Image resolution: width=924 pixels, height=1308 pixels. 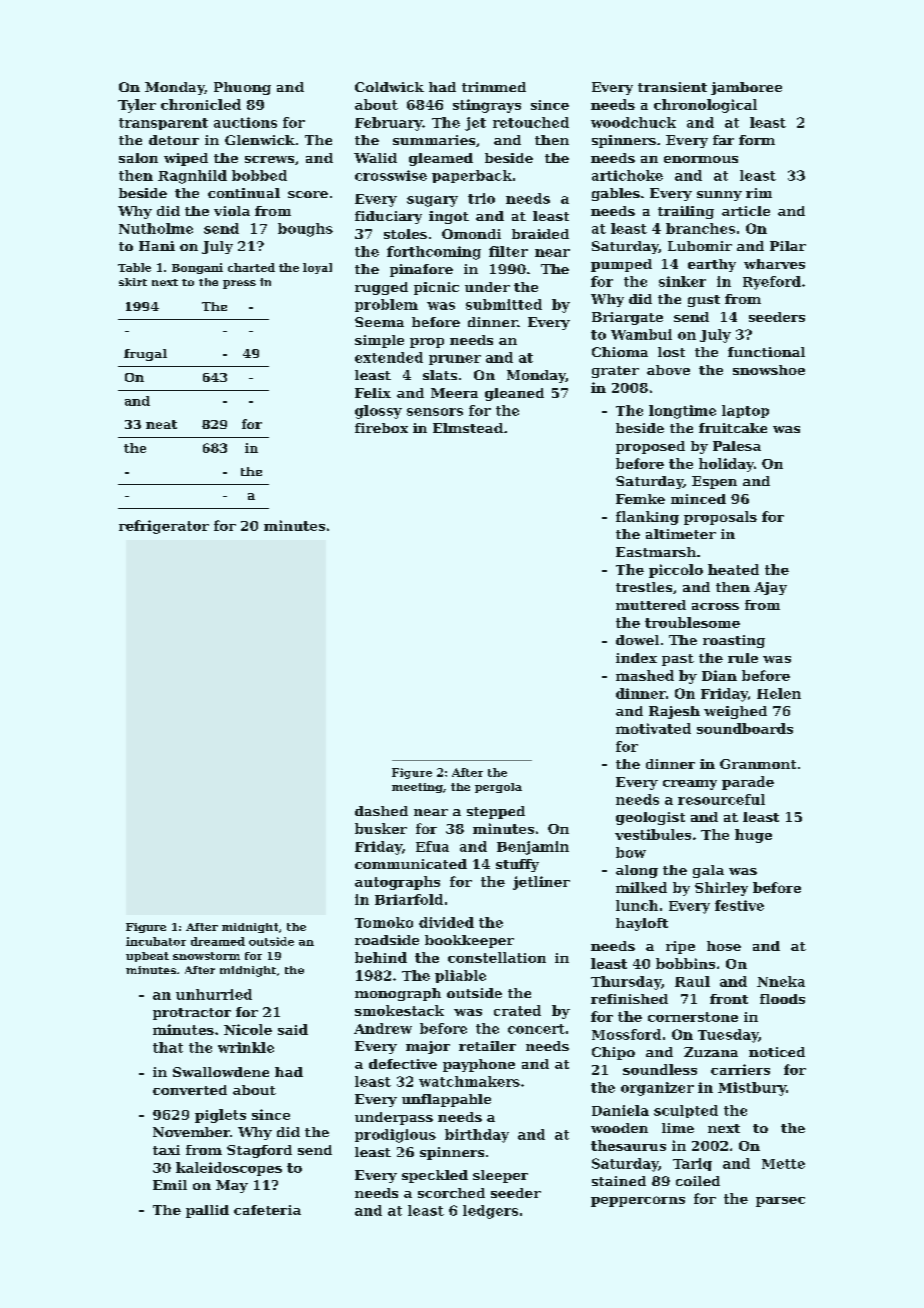 I want to click on Ryeford, so click(x=772, y=283).
